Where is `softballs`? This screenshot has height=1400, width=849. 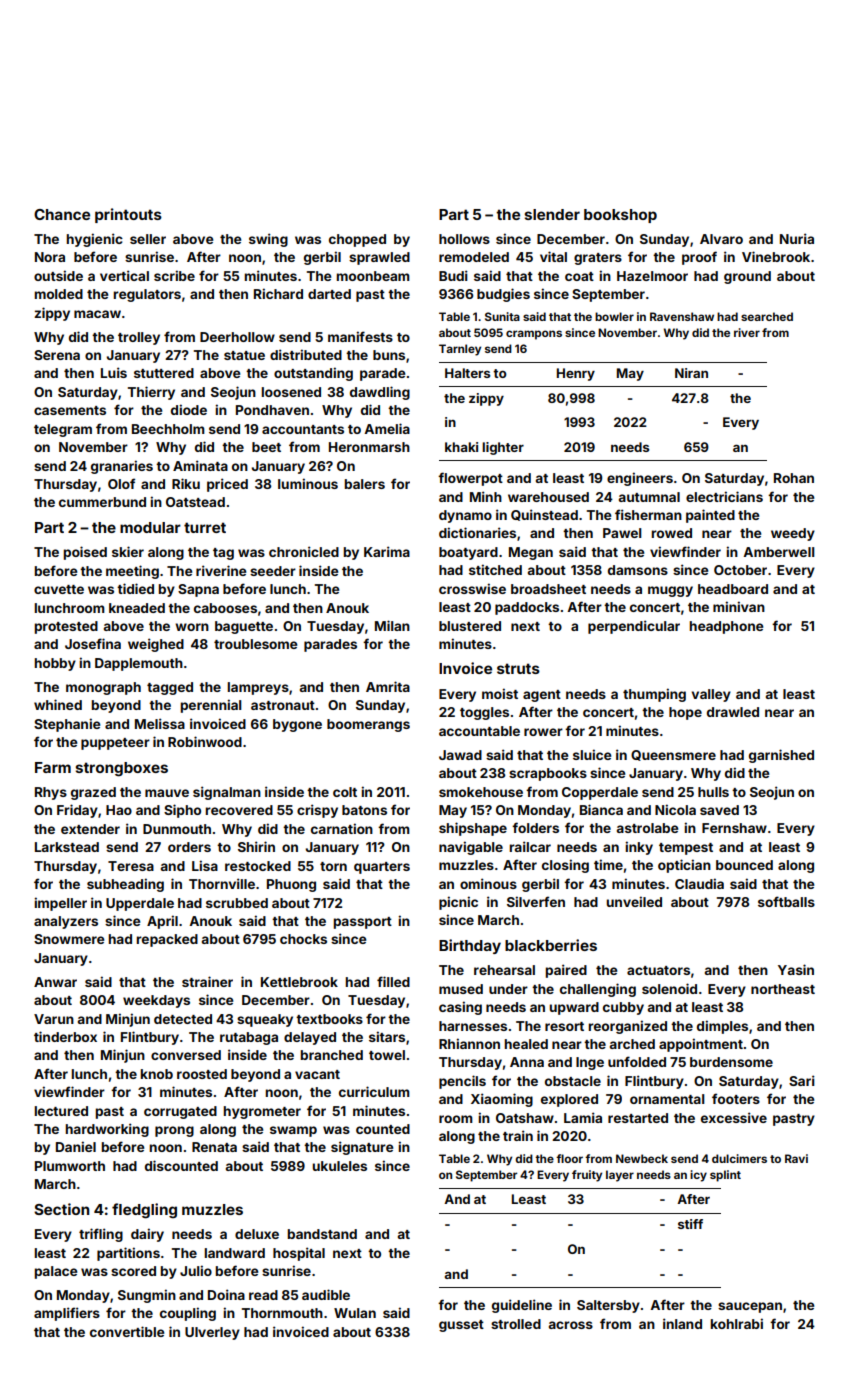
softballs is located at coordinates (786, 901).
